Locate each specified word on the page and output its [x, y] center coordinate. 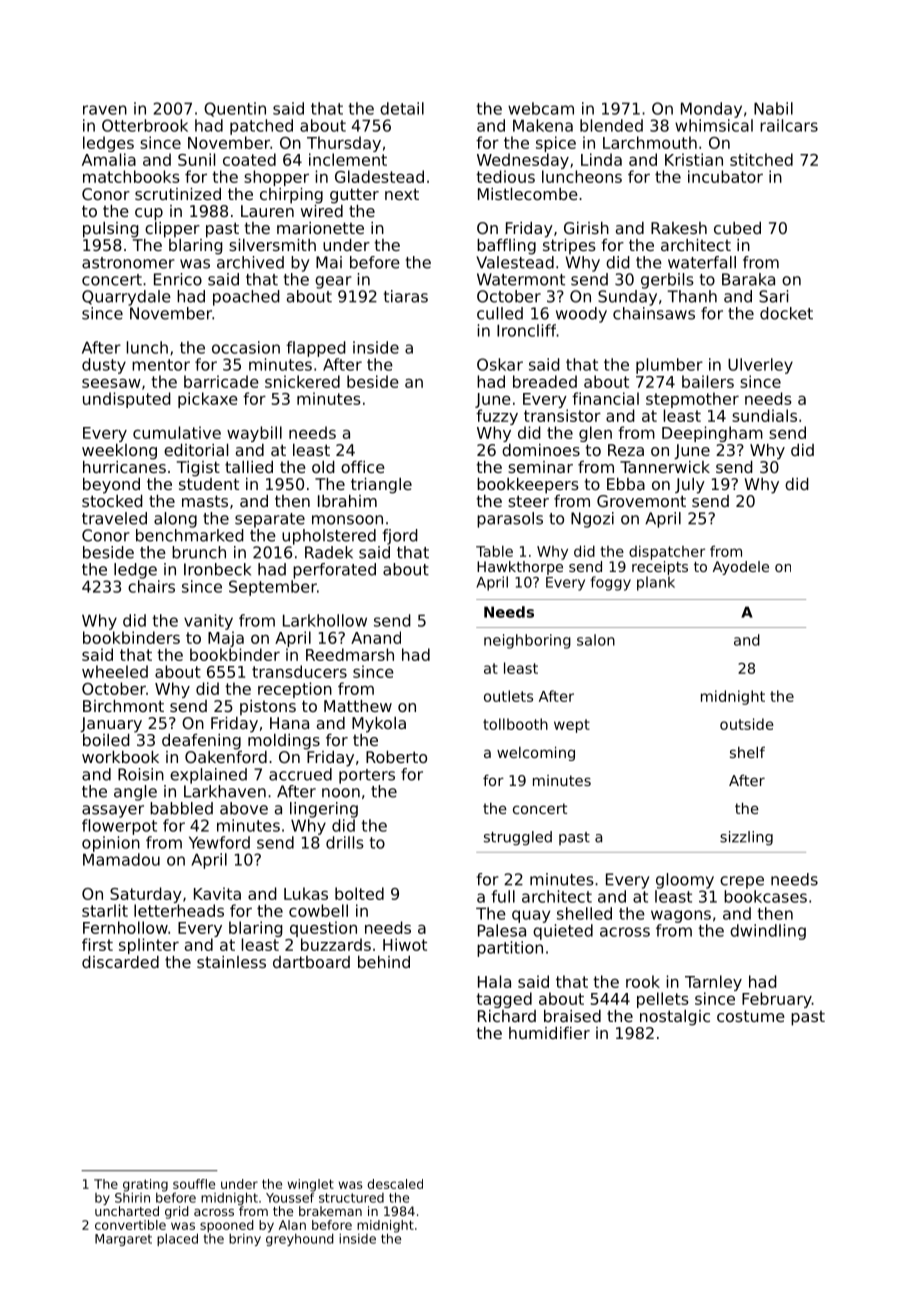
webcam [541, 108]
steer [528, 501]
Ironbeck [217, 569]
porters [367, 776]
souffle [194, 1184]
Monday [711, 110]
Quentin [235, 109]
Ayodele [741, 568]
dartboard [311, 962]
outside [747, 724]
